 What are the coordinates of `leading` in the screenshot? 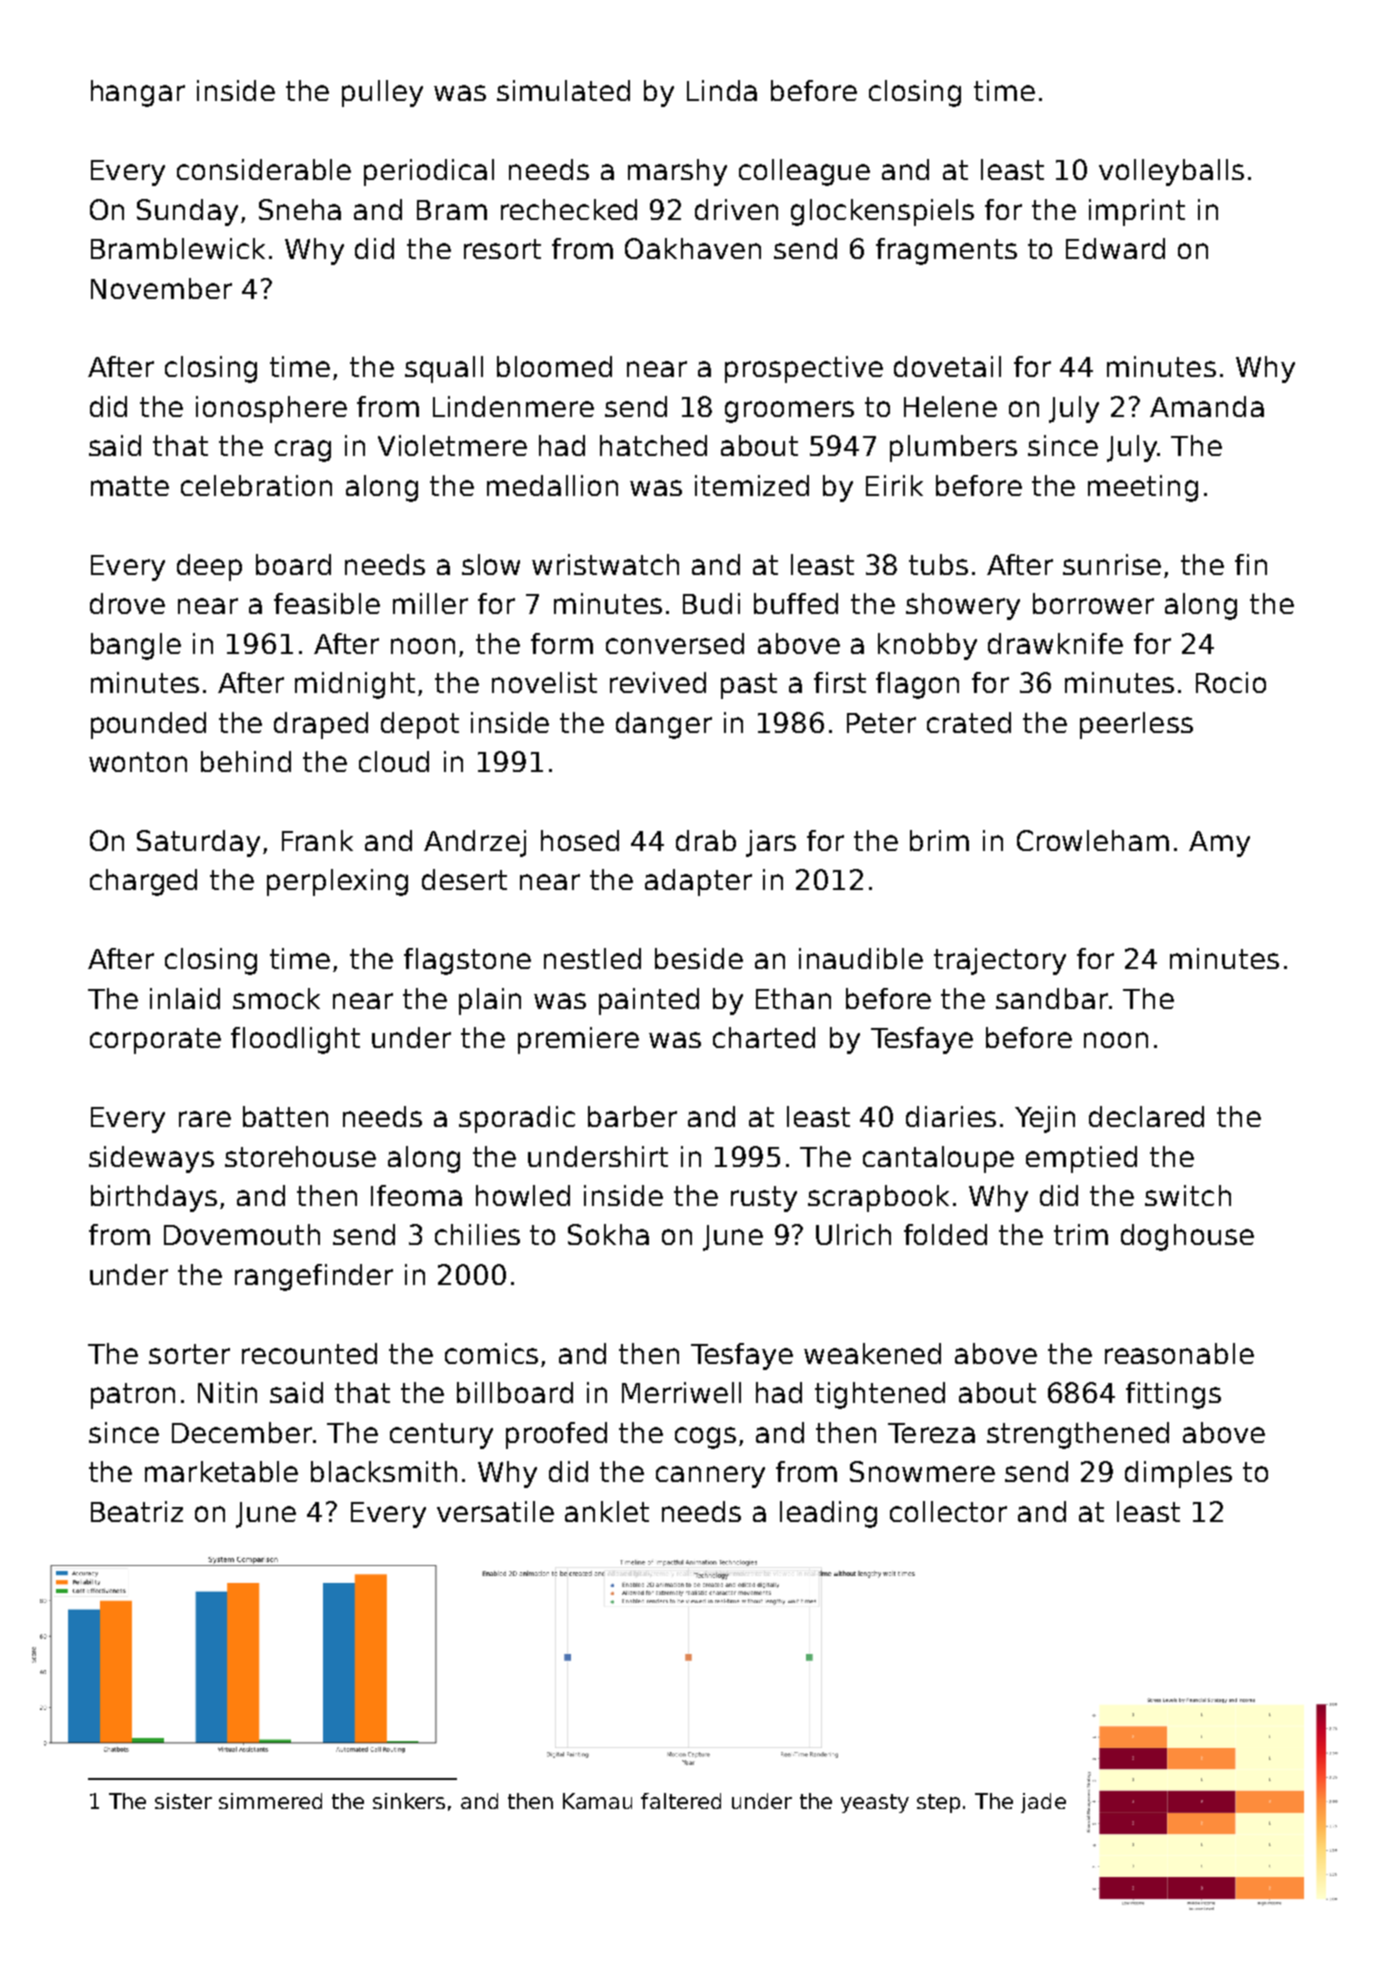 It's located at (828, 1514).
